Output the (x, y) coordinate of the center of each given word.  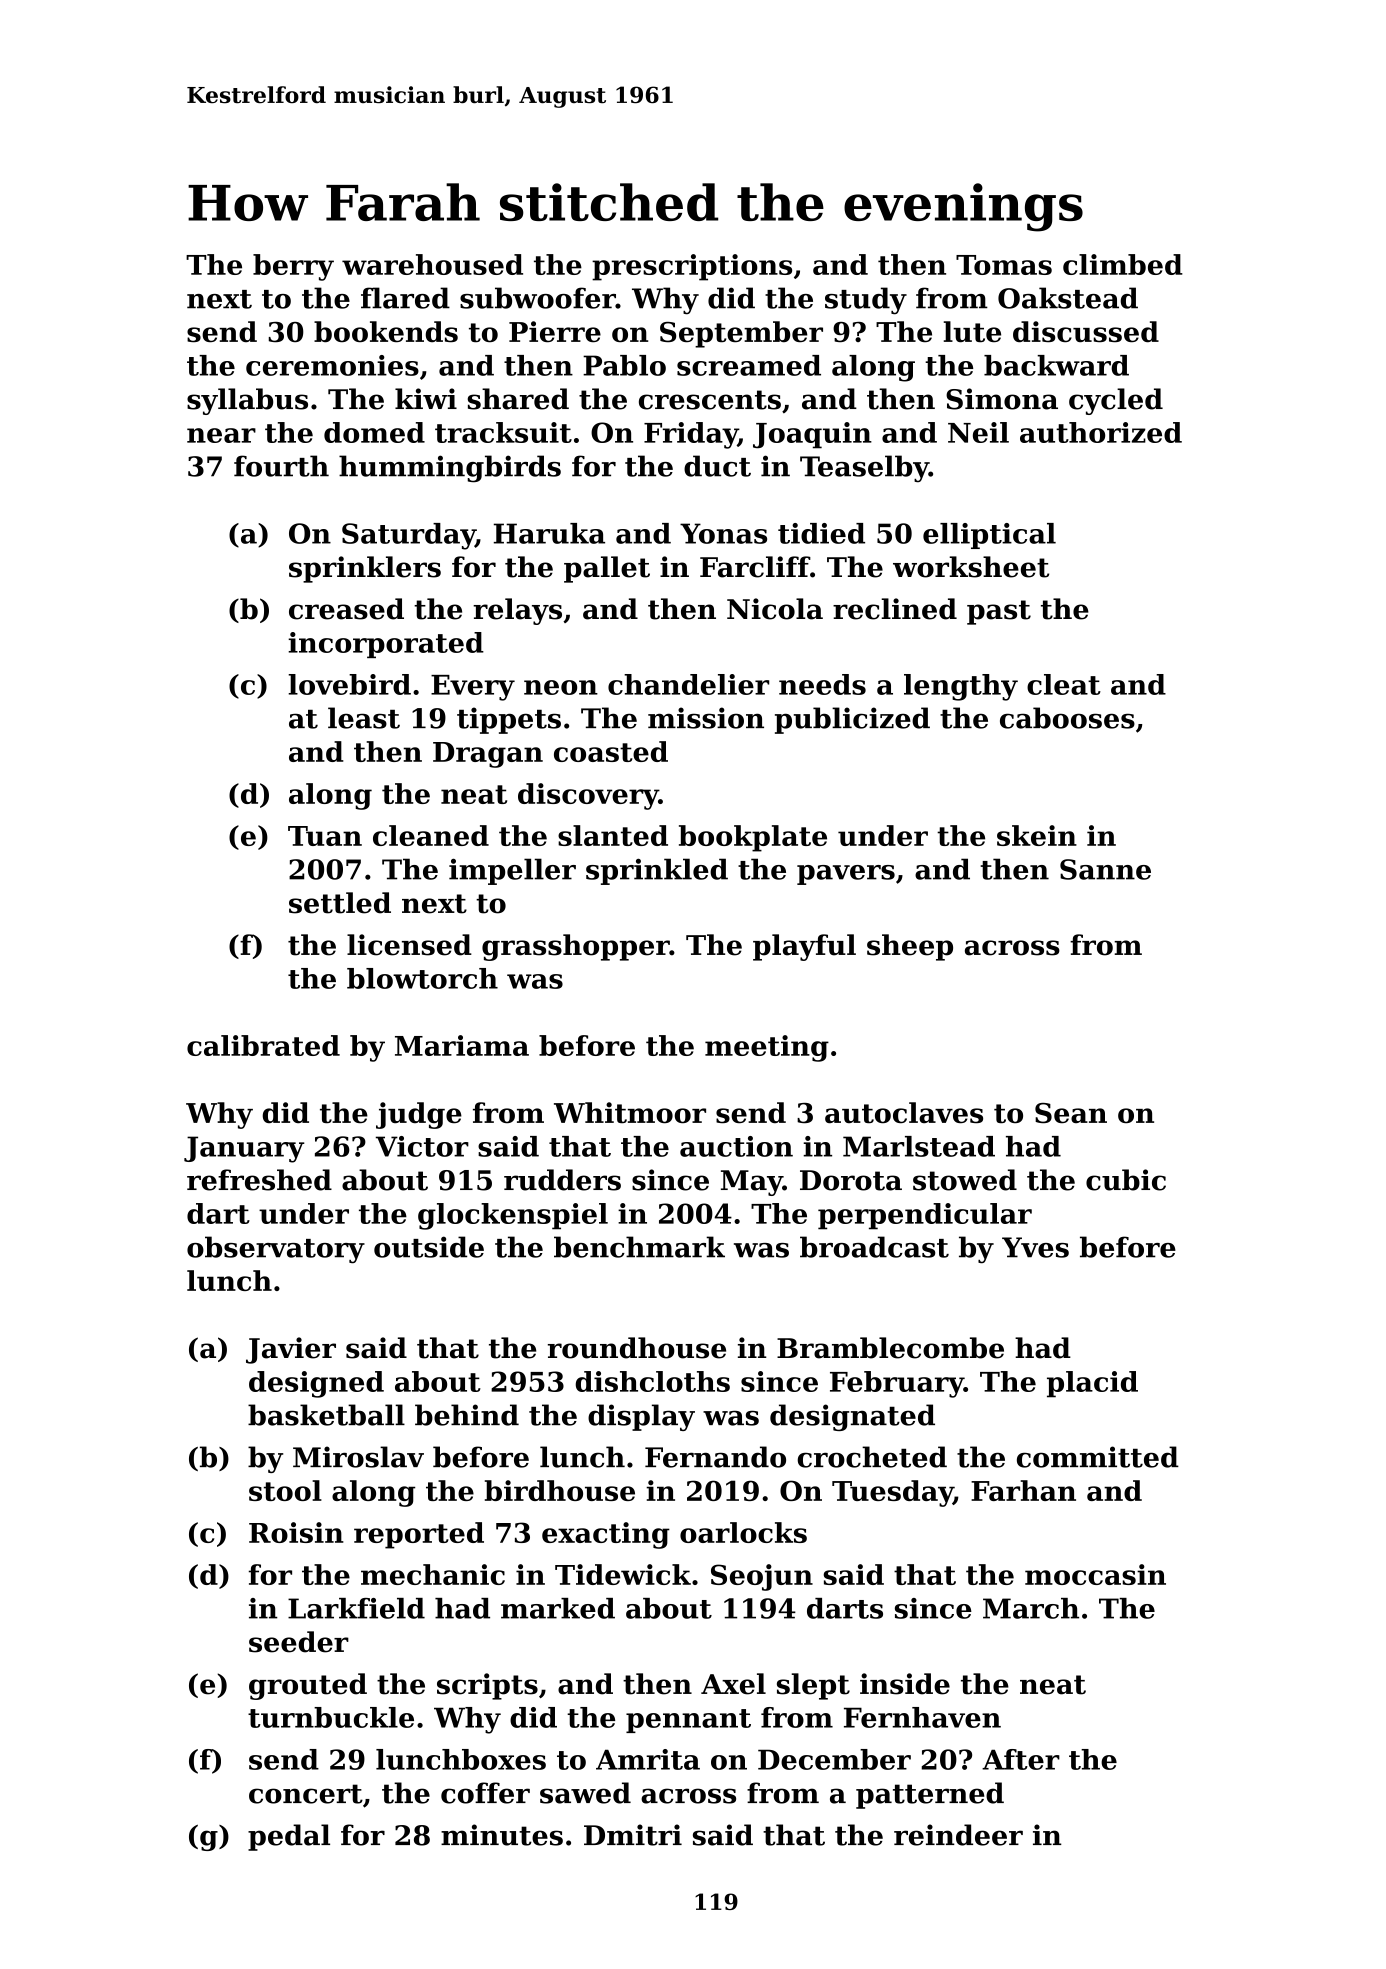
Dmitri (633, 1835)
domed (374, 432)
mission (706, 718)
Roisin (296, 1532)
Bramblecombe (890, 1348)
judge (419, 1115)
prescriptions (692, 267)
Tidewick (623, 1574)
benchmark (639, 1247)
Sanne (1105, 869)
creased (346, 609)
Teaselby (864, 469)
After (1021, 1759)
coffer (485, 1793)
